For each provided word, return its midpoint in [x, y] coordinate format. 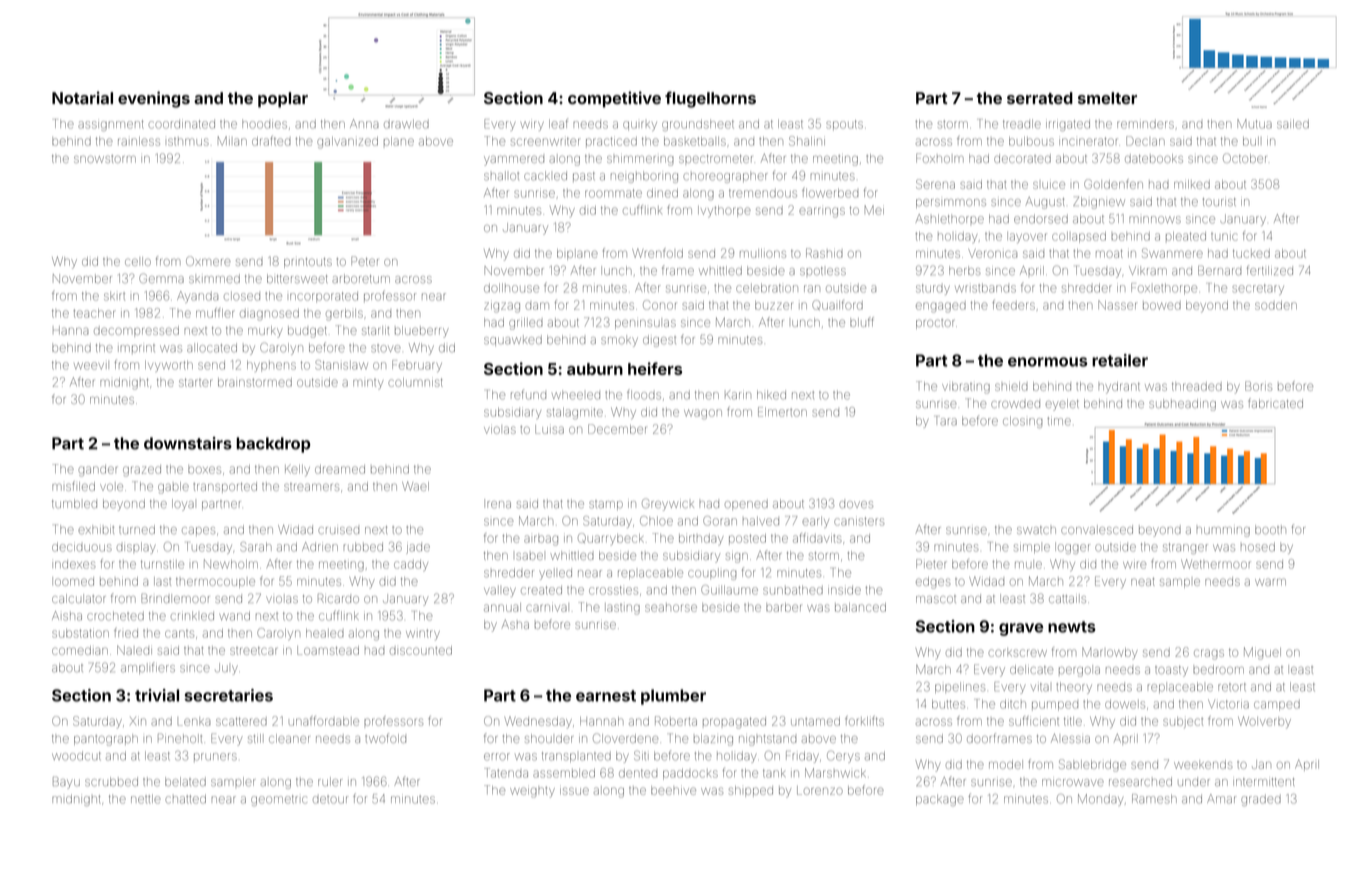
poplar [283, 100]
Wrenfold [657, 253]
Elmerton [782, 412]
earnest [606, 696]
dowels [1125, 704]
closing [1022, 422]
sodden [1276, 305]
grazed [142, 471]
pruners [215, 757]
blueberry [422, 332]
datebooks [1154, 158]
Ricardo [338, 598]
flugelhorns [710, 99]
